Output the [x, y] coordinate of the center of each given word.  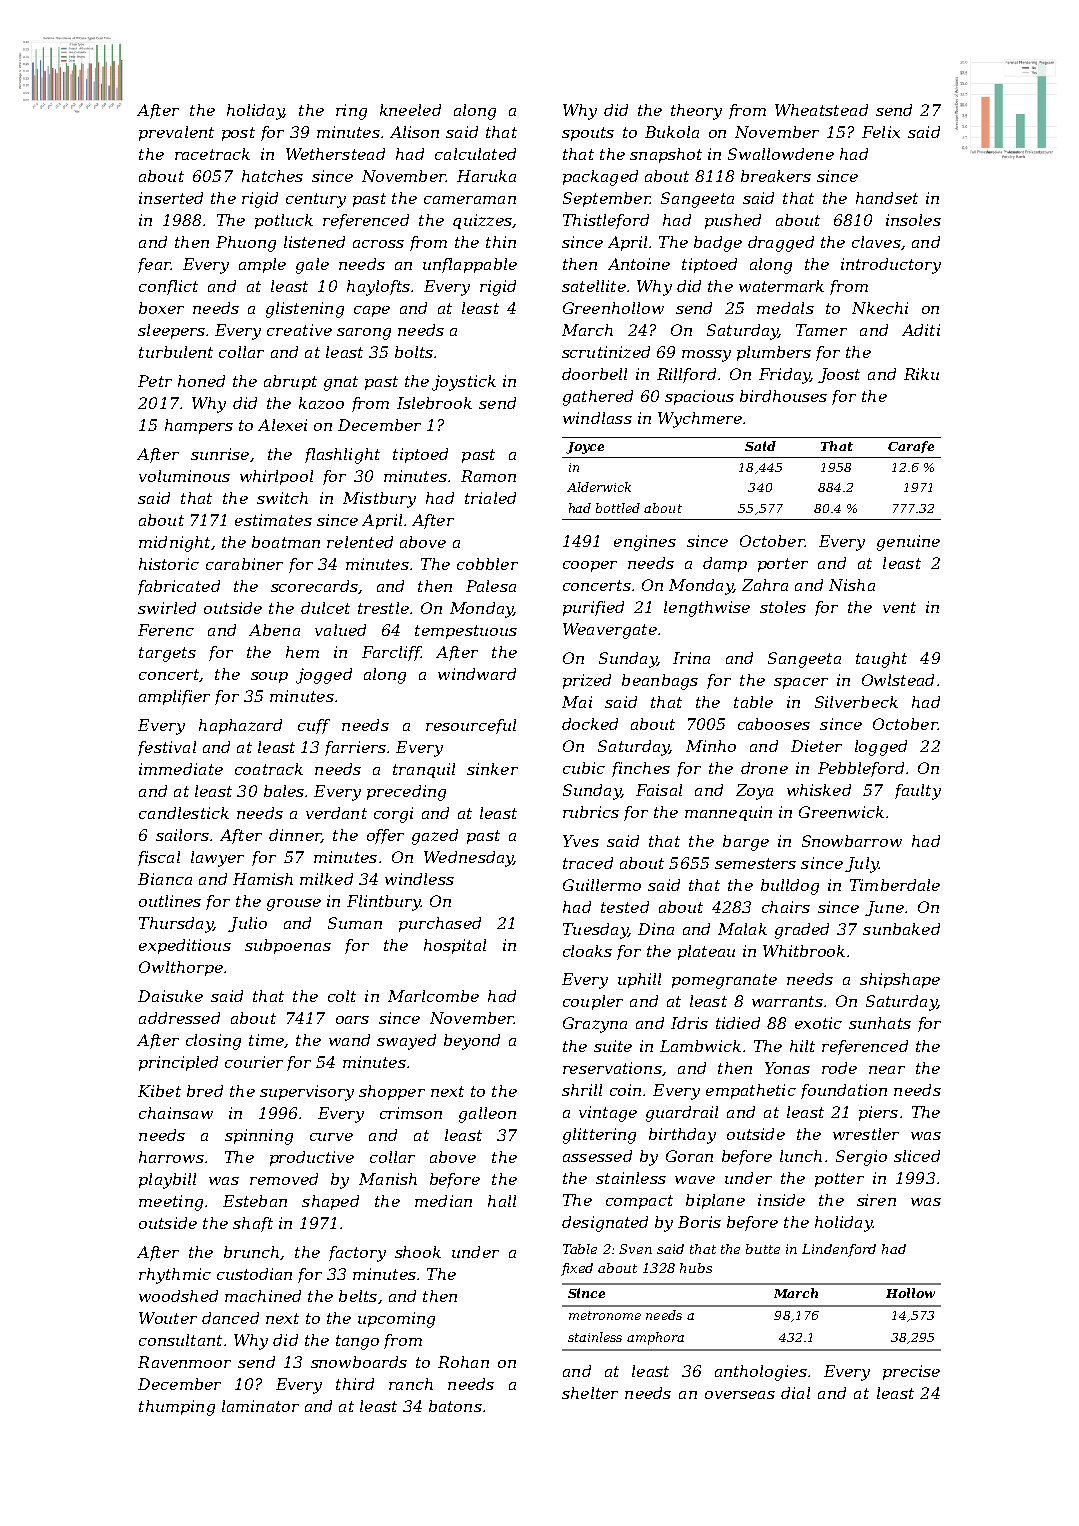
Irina [691, 658]
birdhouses [783, 396]
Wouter [168, 1318]
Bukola [672, 132]
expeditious [185, 946]
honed [201, 381]
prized [587, 681]
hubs [696, 1268]
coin [625, 1090]
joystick [464, 383]
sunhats [880, 1023]
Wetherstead [335, 154]
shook [418, 1252]
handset [887, 198]
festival [167, 748]
